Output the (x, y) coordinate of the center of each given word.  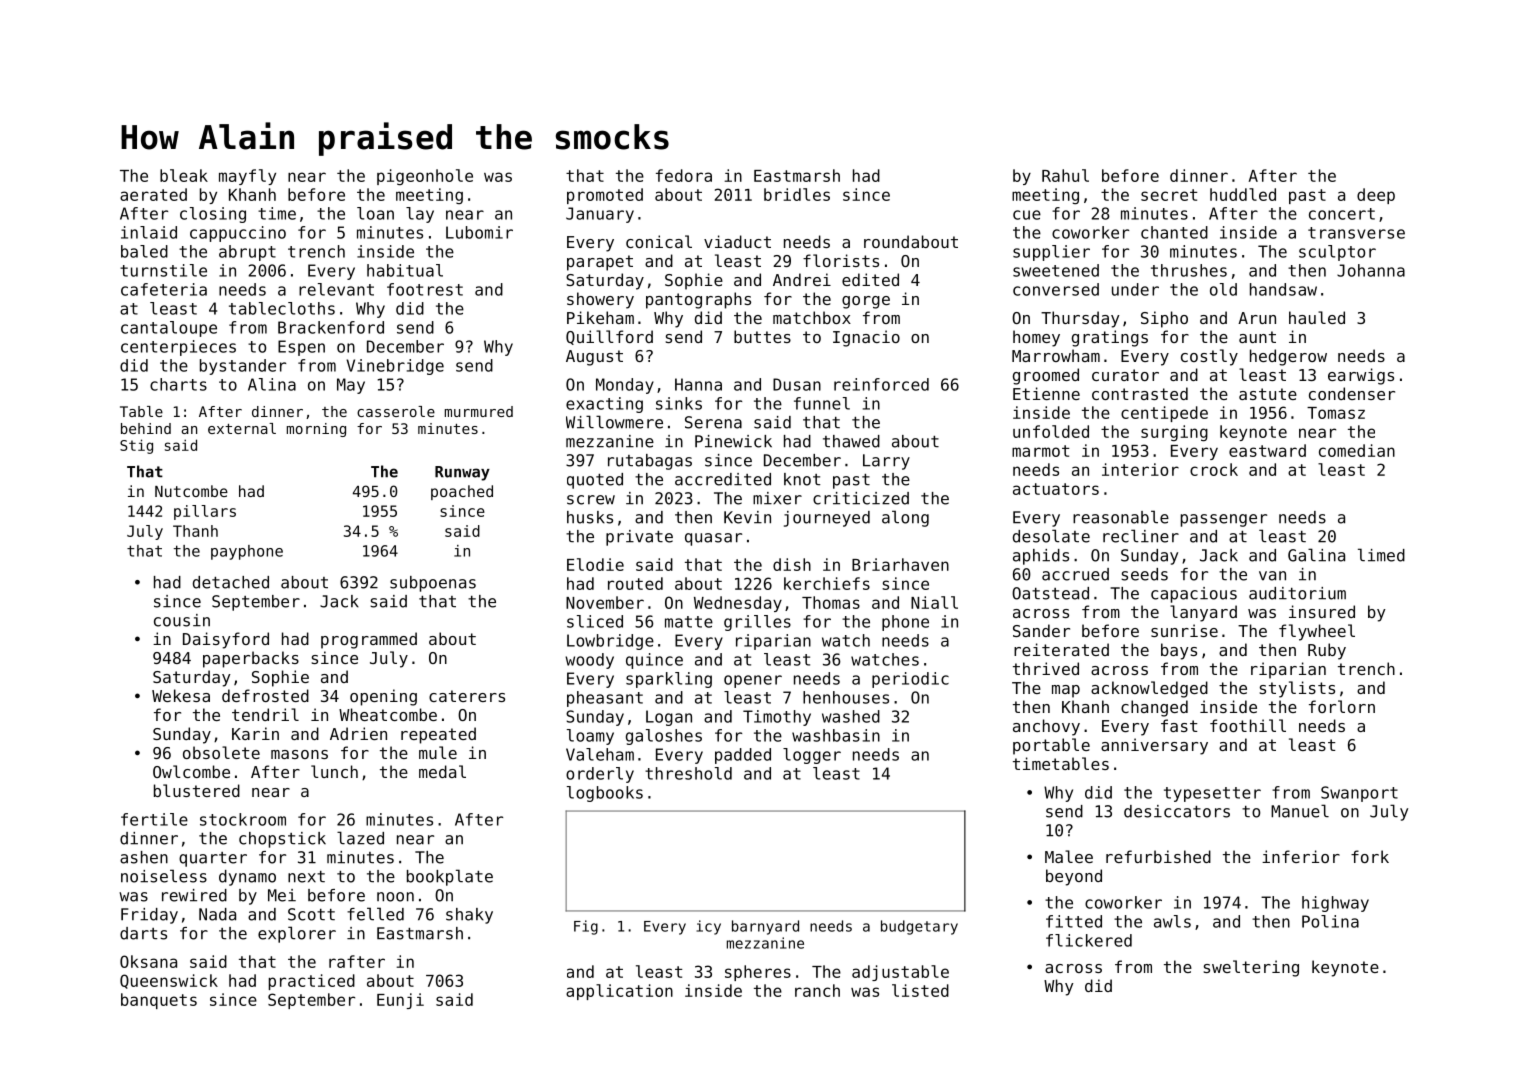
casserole (396, 411)
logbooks (605, 794)
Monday (625, 386)
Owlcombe (191, 771)
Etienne (1046, 393)
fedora (684, 175)
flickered (1089, 940)
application (619, 992)
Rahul (1065, 175)
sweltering (1251, 968)
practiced (312, 982)
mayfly (247, 177)
